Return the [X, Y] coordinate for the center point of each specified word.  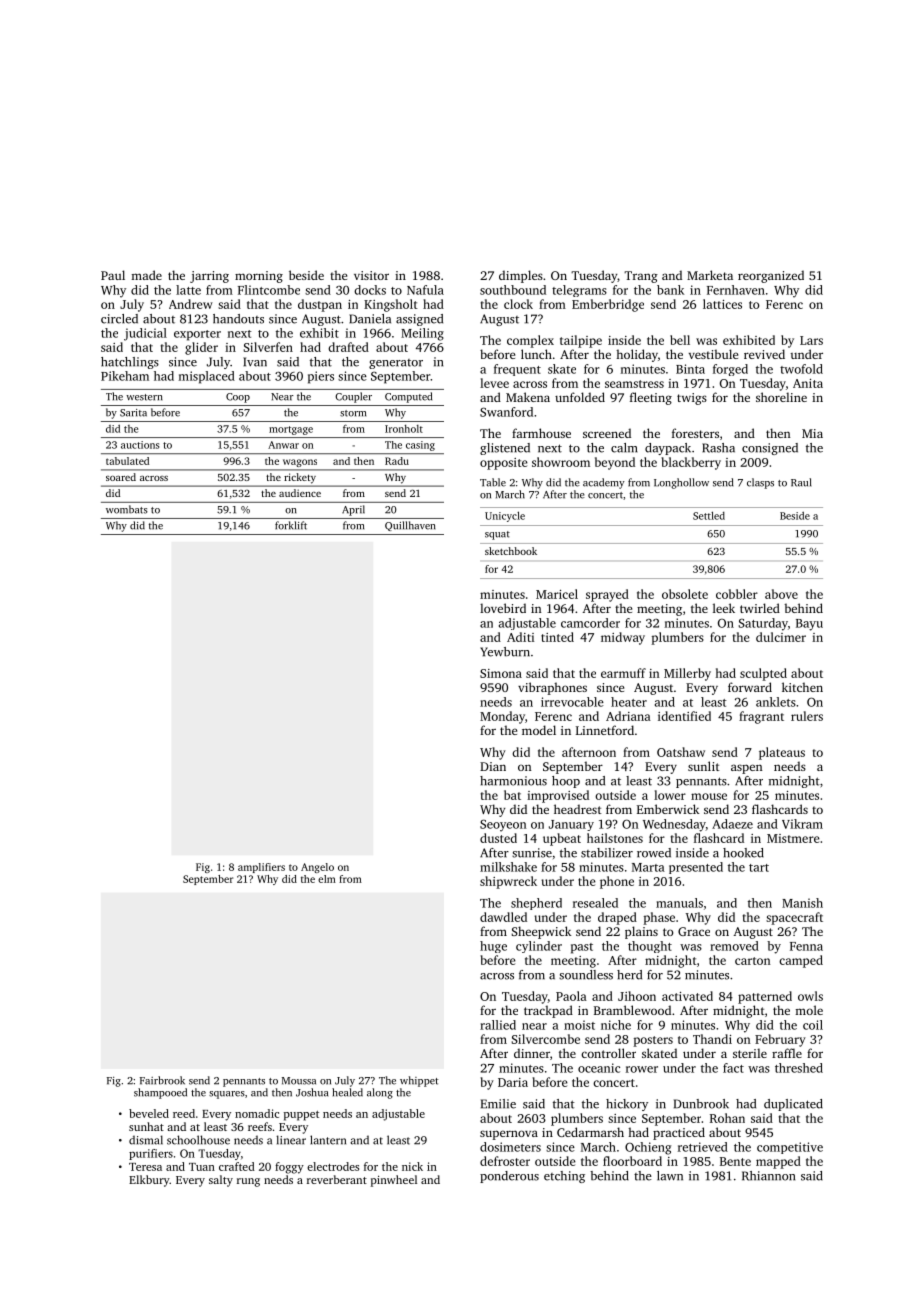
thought [650, 947]
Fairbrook [162, 1080]
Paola [571, 996]
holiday [637, 355]
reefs [260, 1126]
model [539, 730]
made [146, 275]
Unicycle [505, 516]
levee [494, 383]
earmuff [623, 673]
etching [564, 1177]
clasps [760, 483]
